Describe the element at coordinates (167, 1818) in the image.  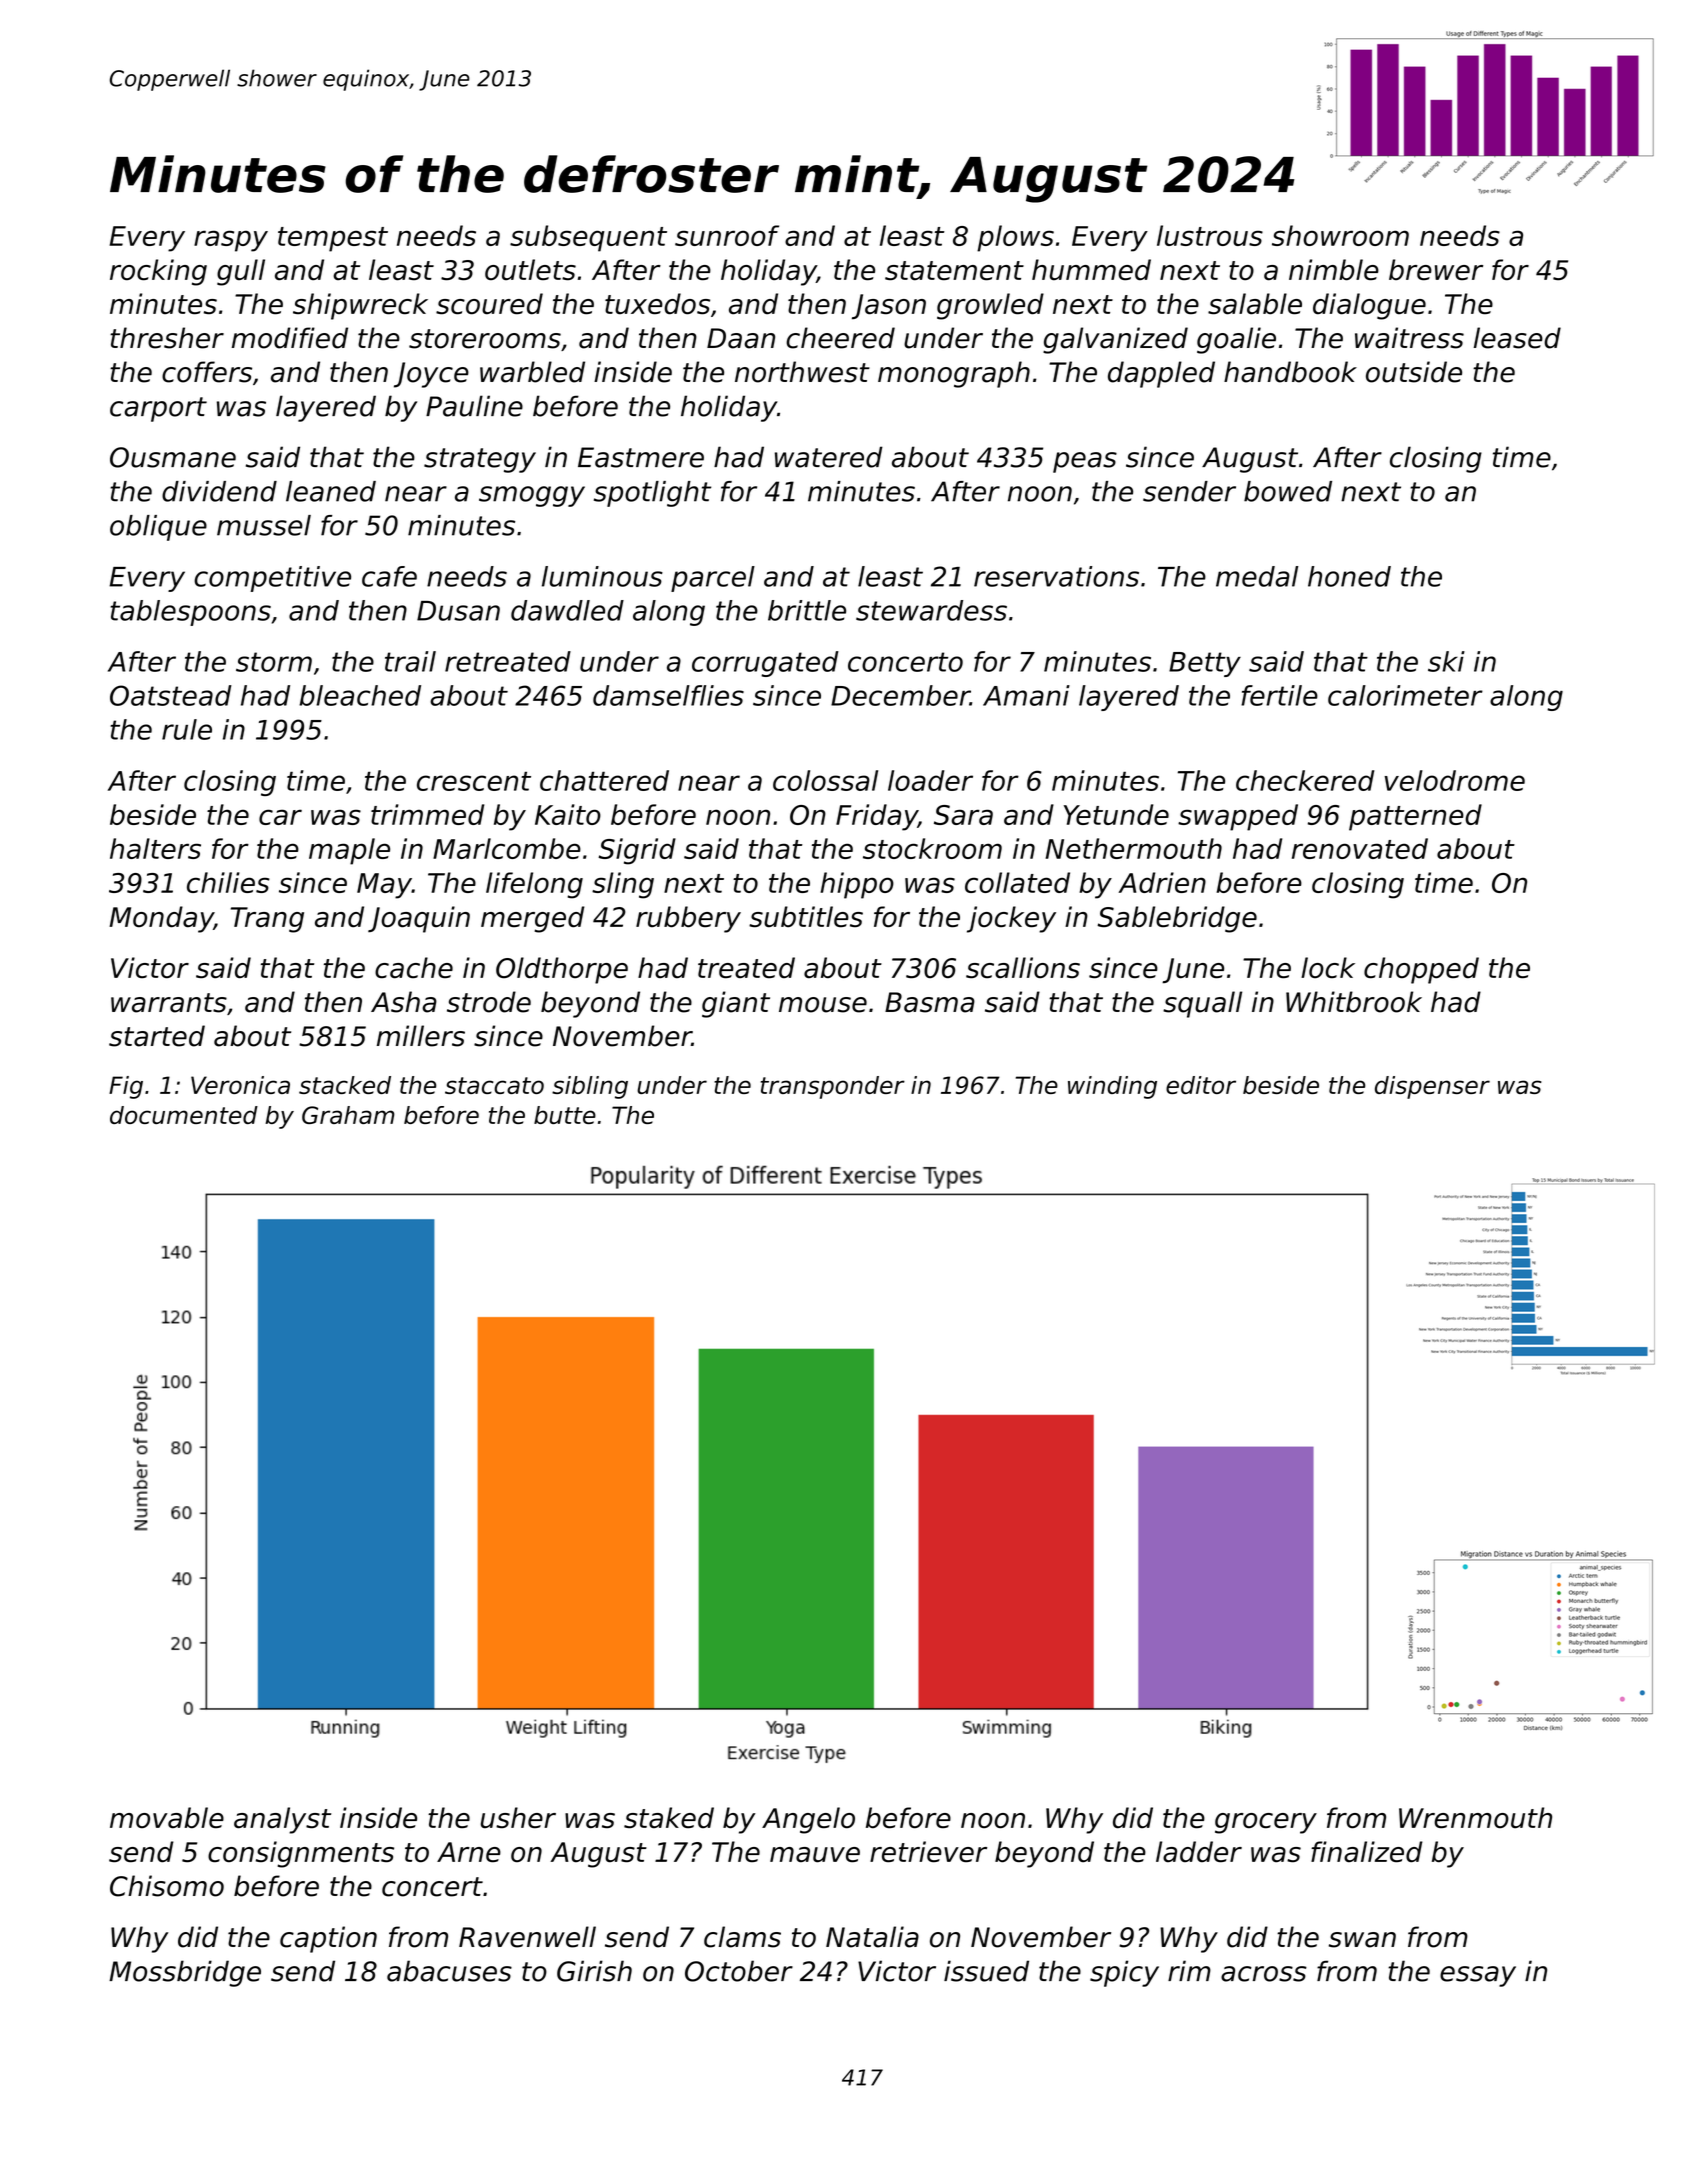
I see `movable` at that location.
